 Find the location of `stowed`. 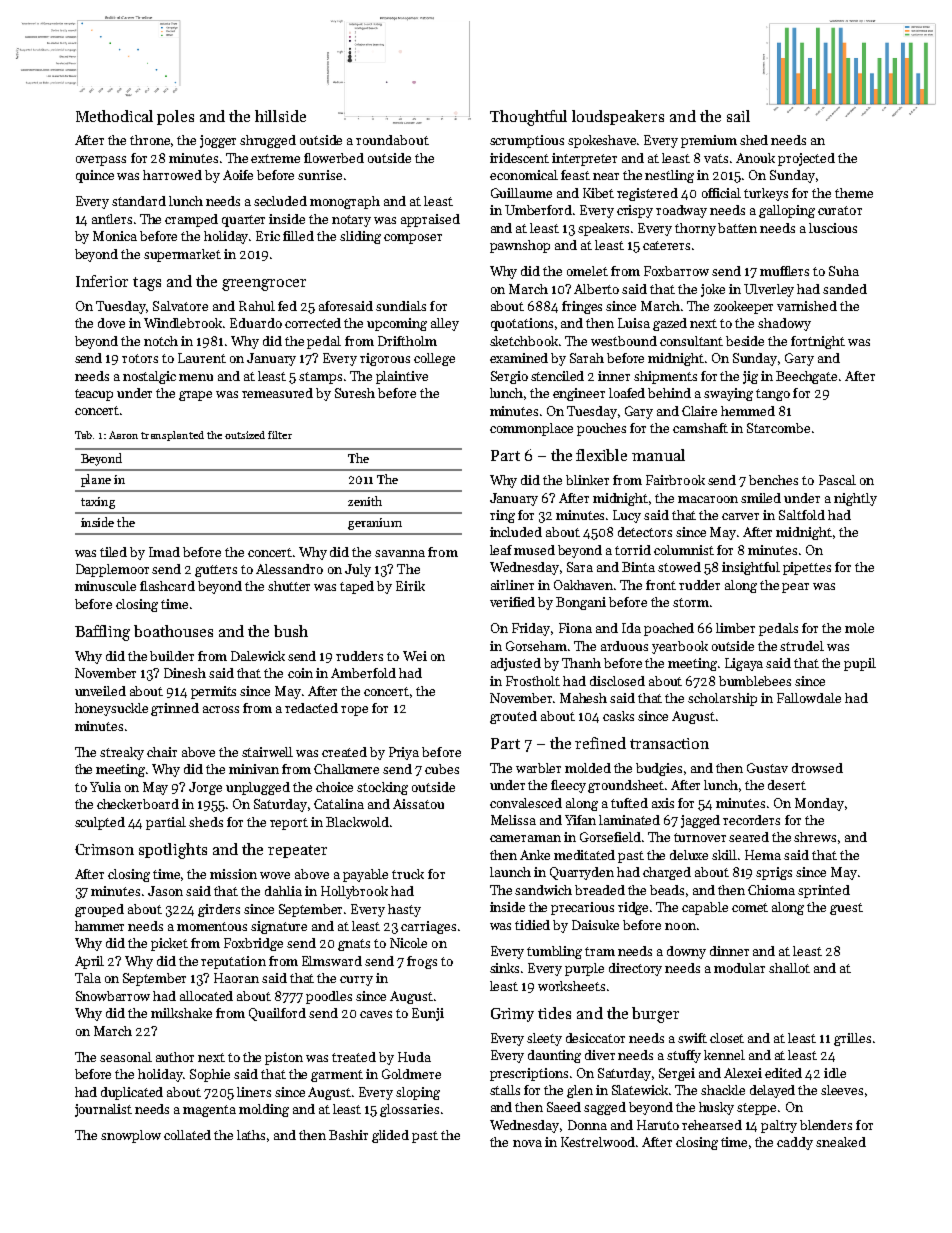

stowed is located at coordinates (679, 567).
